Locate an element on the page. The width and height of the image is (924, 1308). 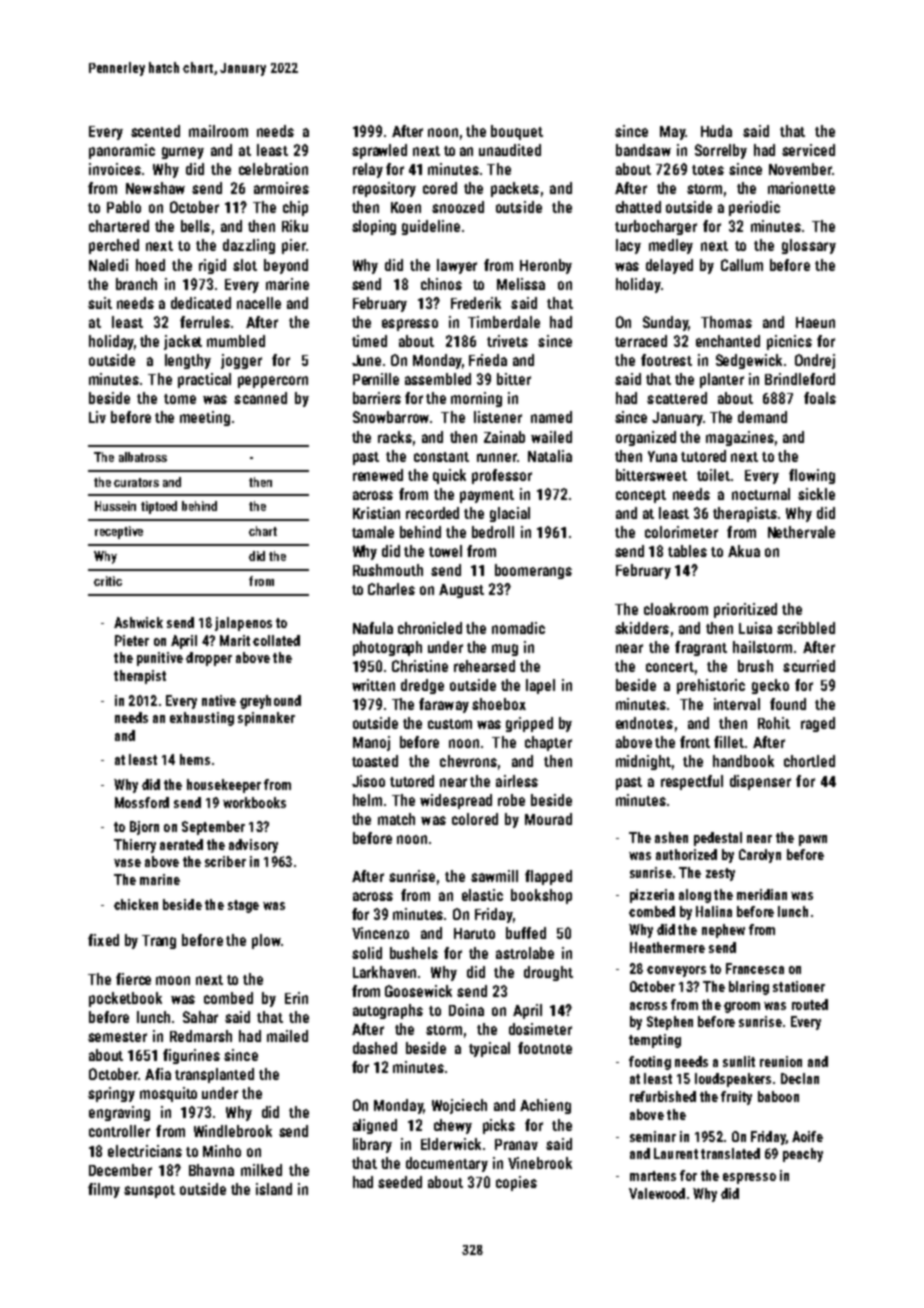
Aoife is located at coordinates (807, 1136).
